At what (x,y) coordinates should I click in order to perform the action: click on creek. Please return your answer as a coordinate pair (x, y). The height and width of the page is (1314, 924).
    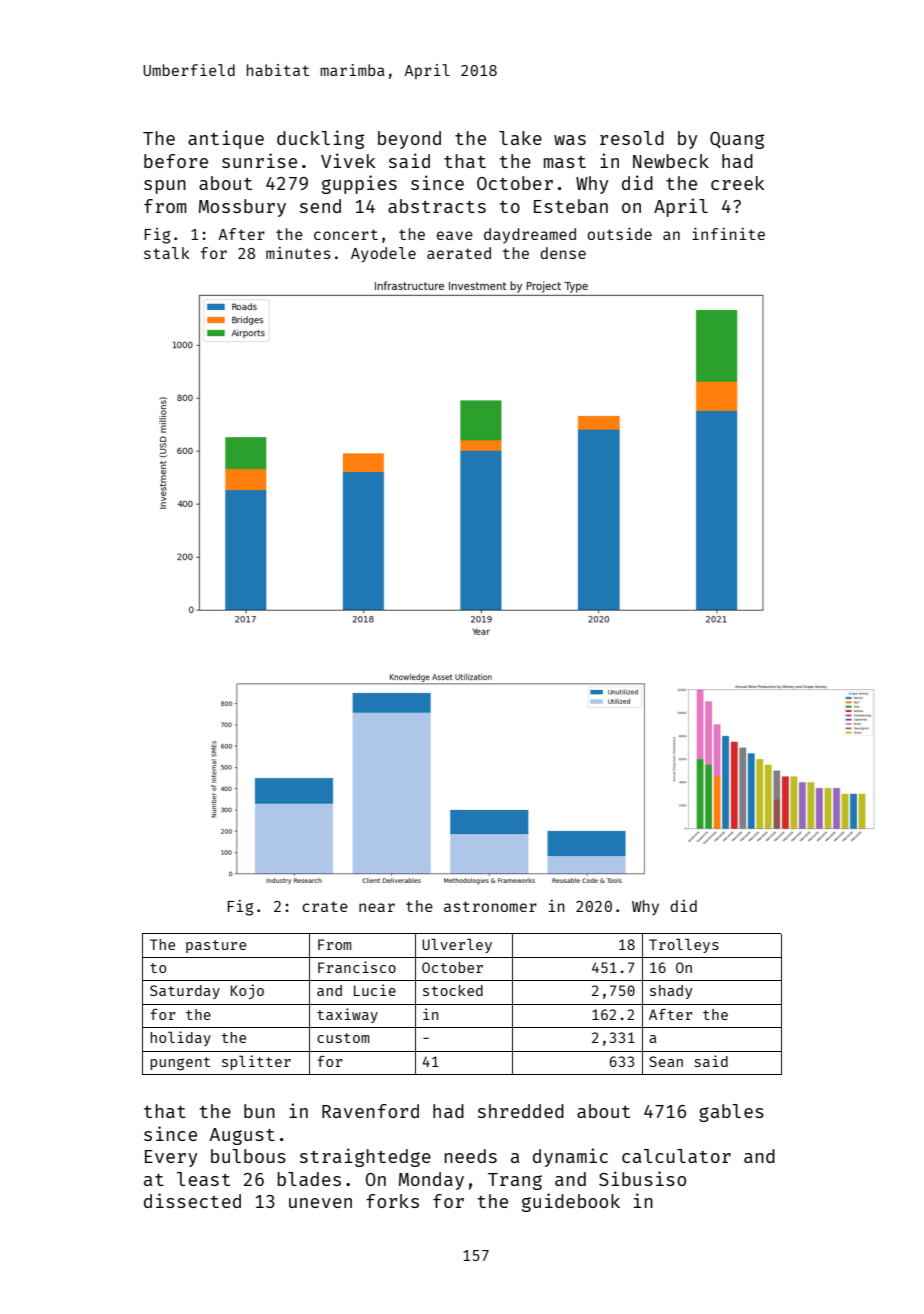
    Looking at the image, I should click on (737, 183).
